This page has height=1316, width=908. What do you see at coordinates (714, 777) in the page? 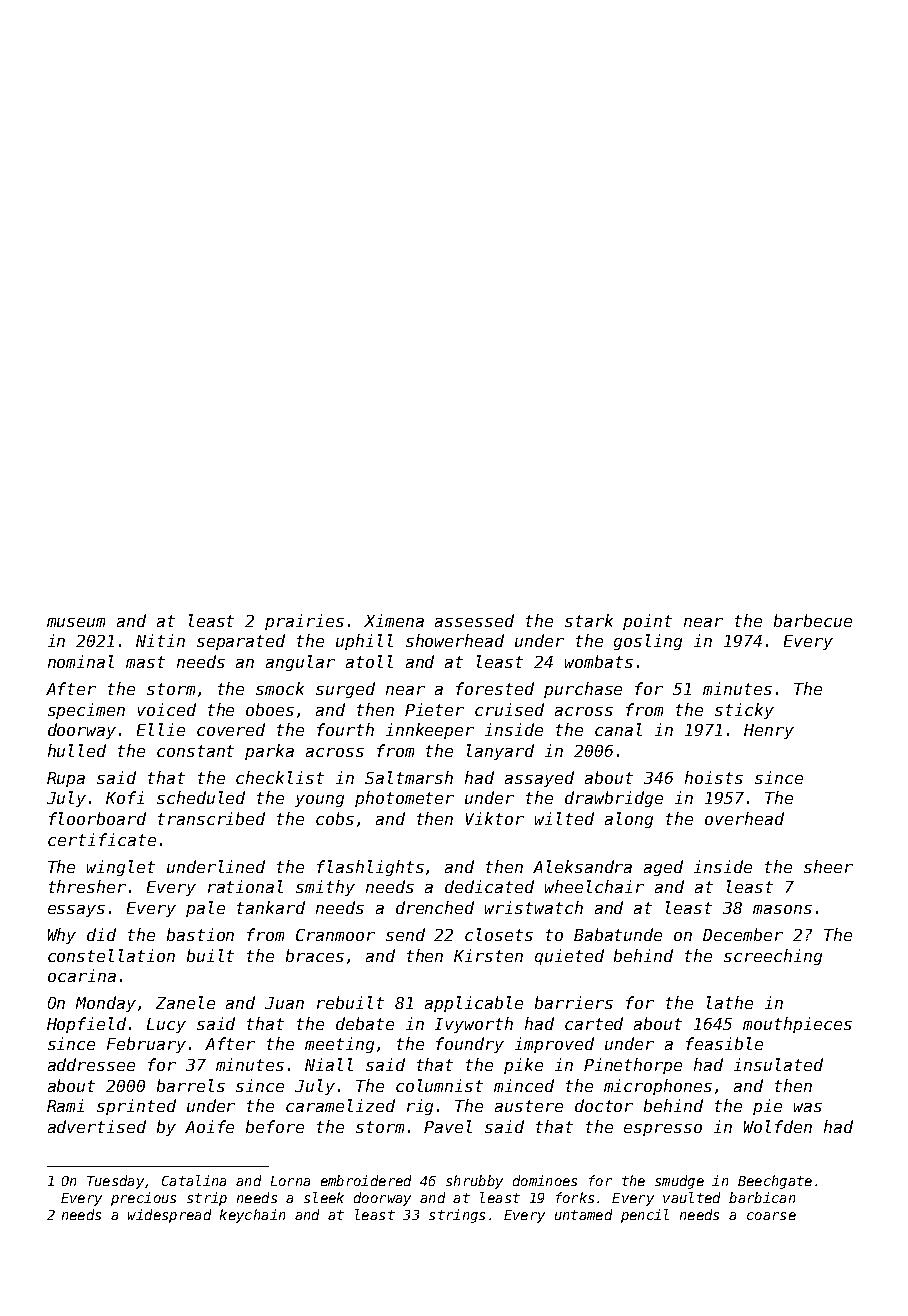
I see `hoists` at bounding box center [714, 777].
